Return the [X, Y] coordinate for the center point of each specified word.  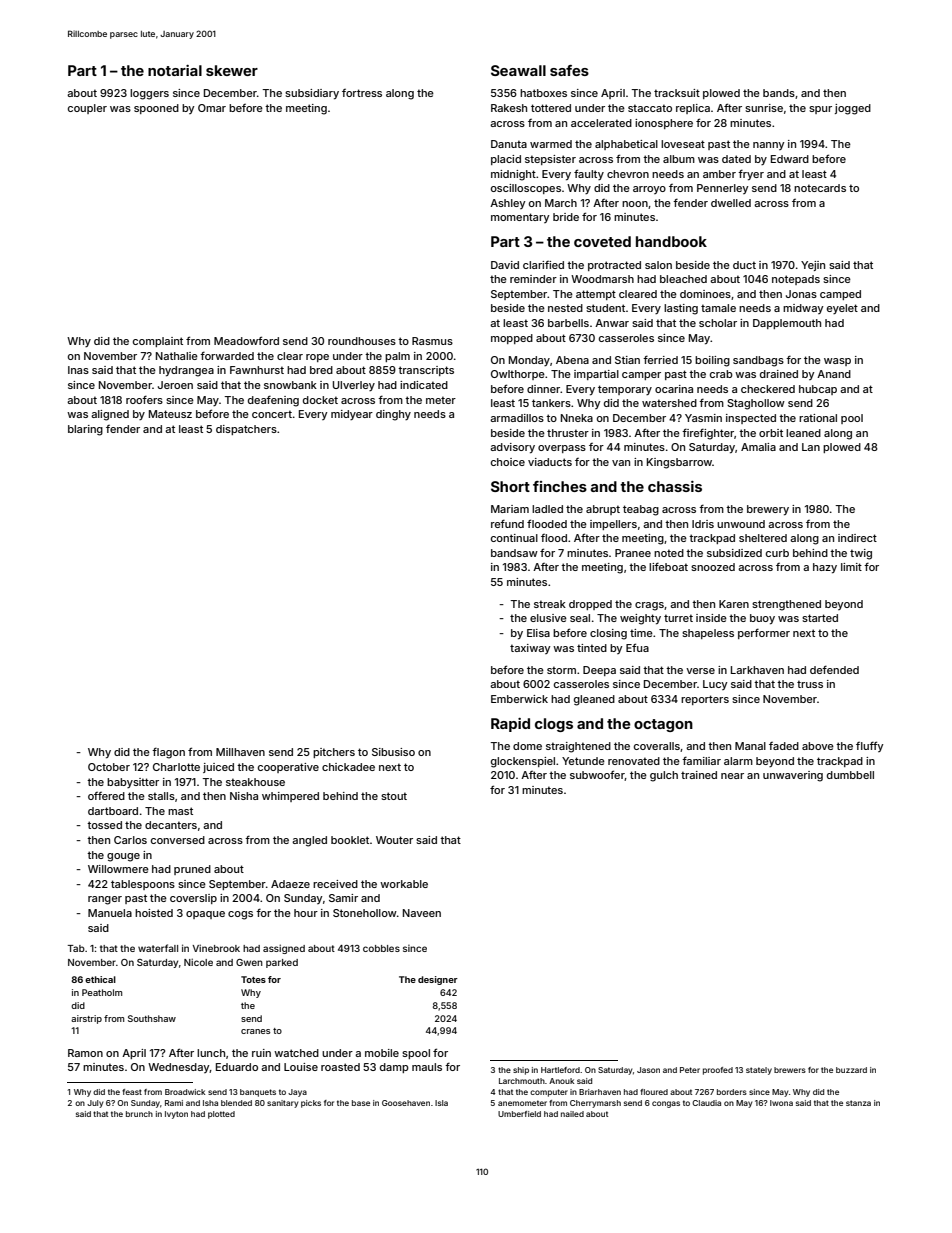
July [95, 1104]
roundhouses [362, 341]
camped [840, 295]
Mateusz [170, 414]
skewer [232, 70]
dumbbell [850, 775]
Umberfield [519, 1114]
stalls [161, 796]
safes [569, 70]
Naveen [422, 913]
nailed [572, 1114]
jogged [853, 109]
